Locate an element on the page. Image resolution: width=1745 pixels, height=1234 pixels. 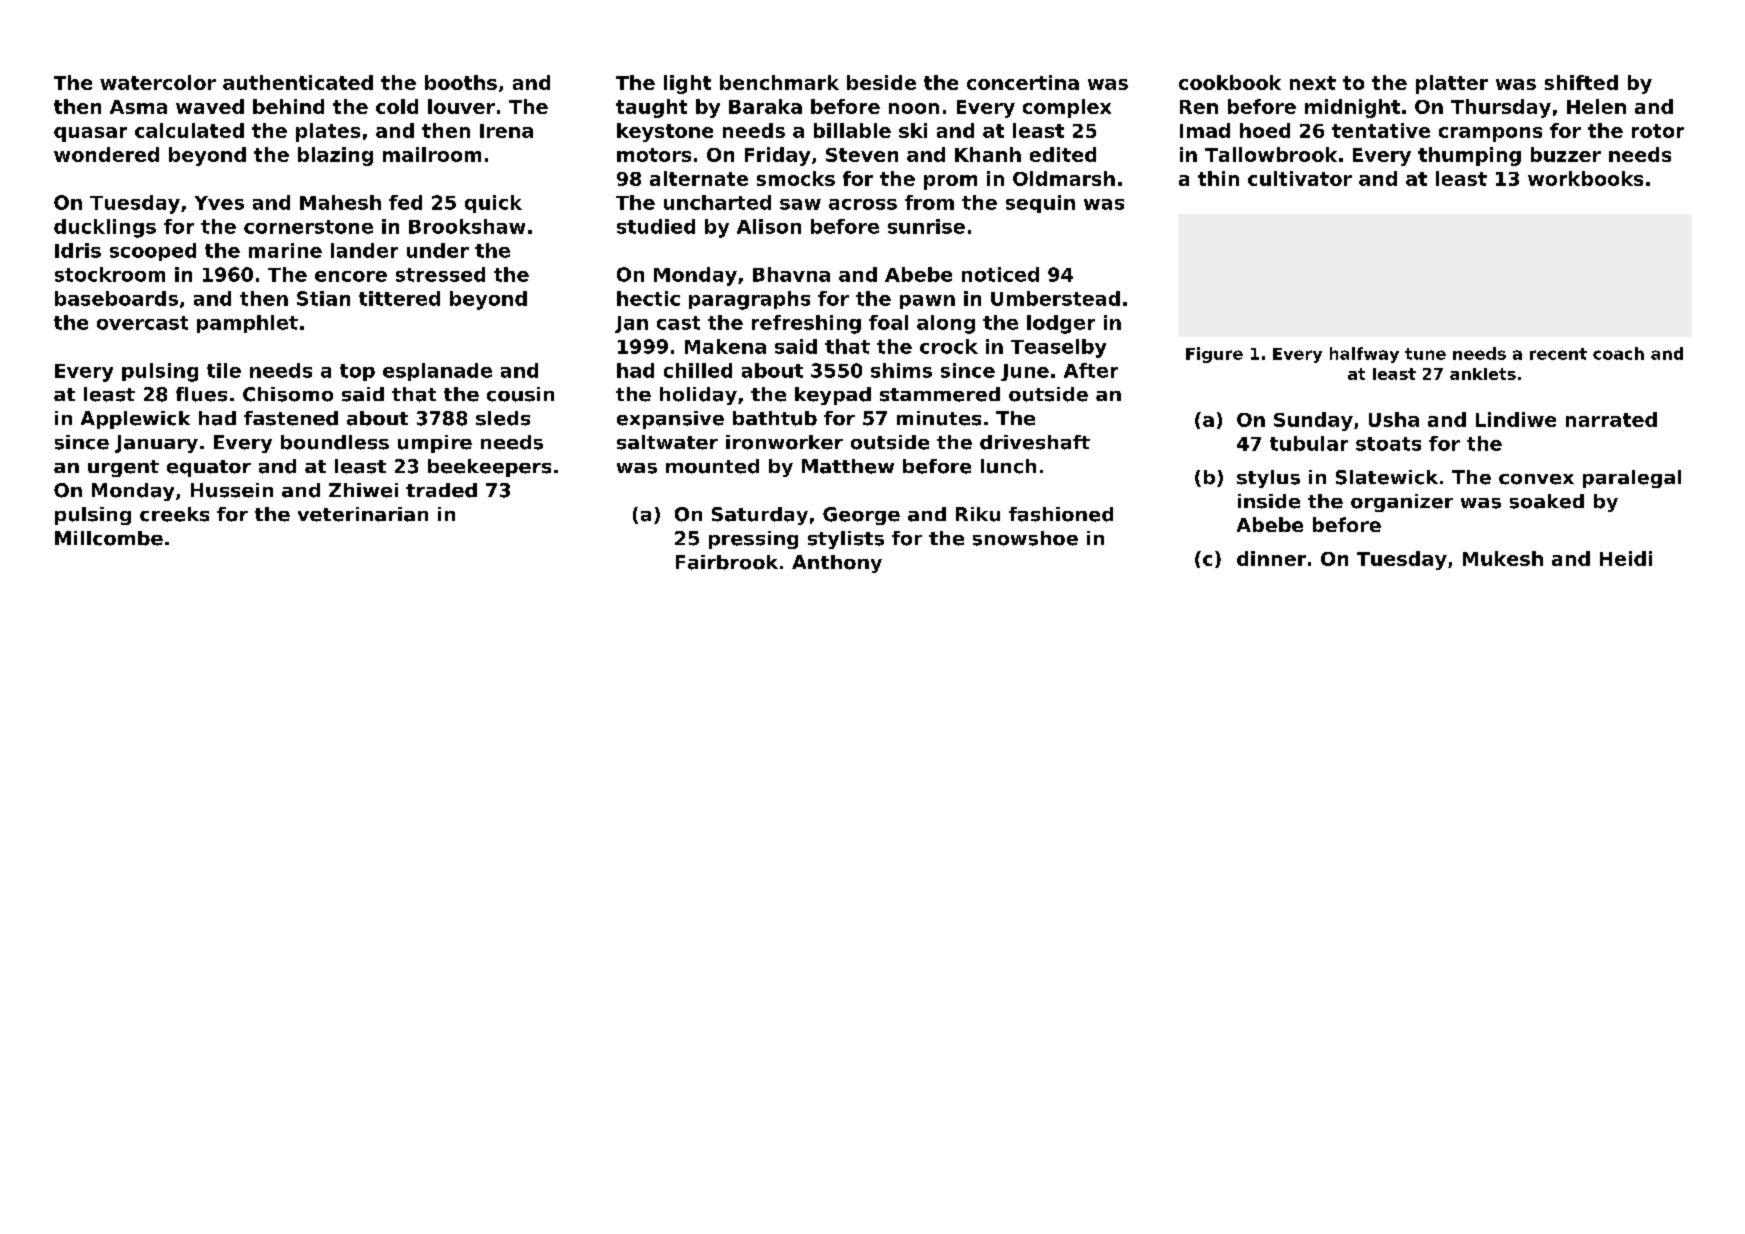
Umberstead is located at coordinates (1055, 298).
